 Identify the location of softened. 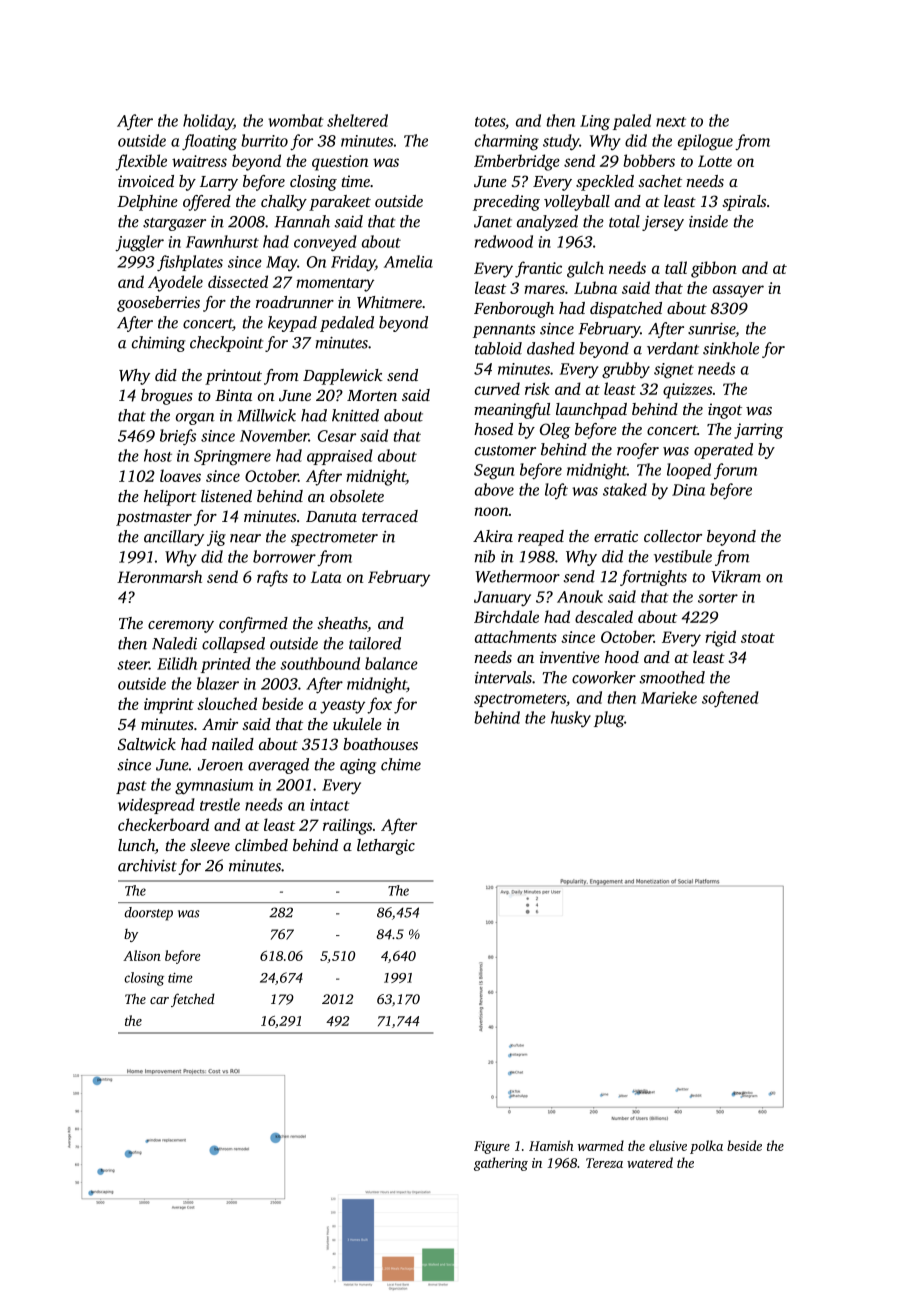
(730, 699).
